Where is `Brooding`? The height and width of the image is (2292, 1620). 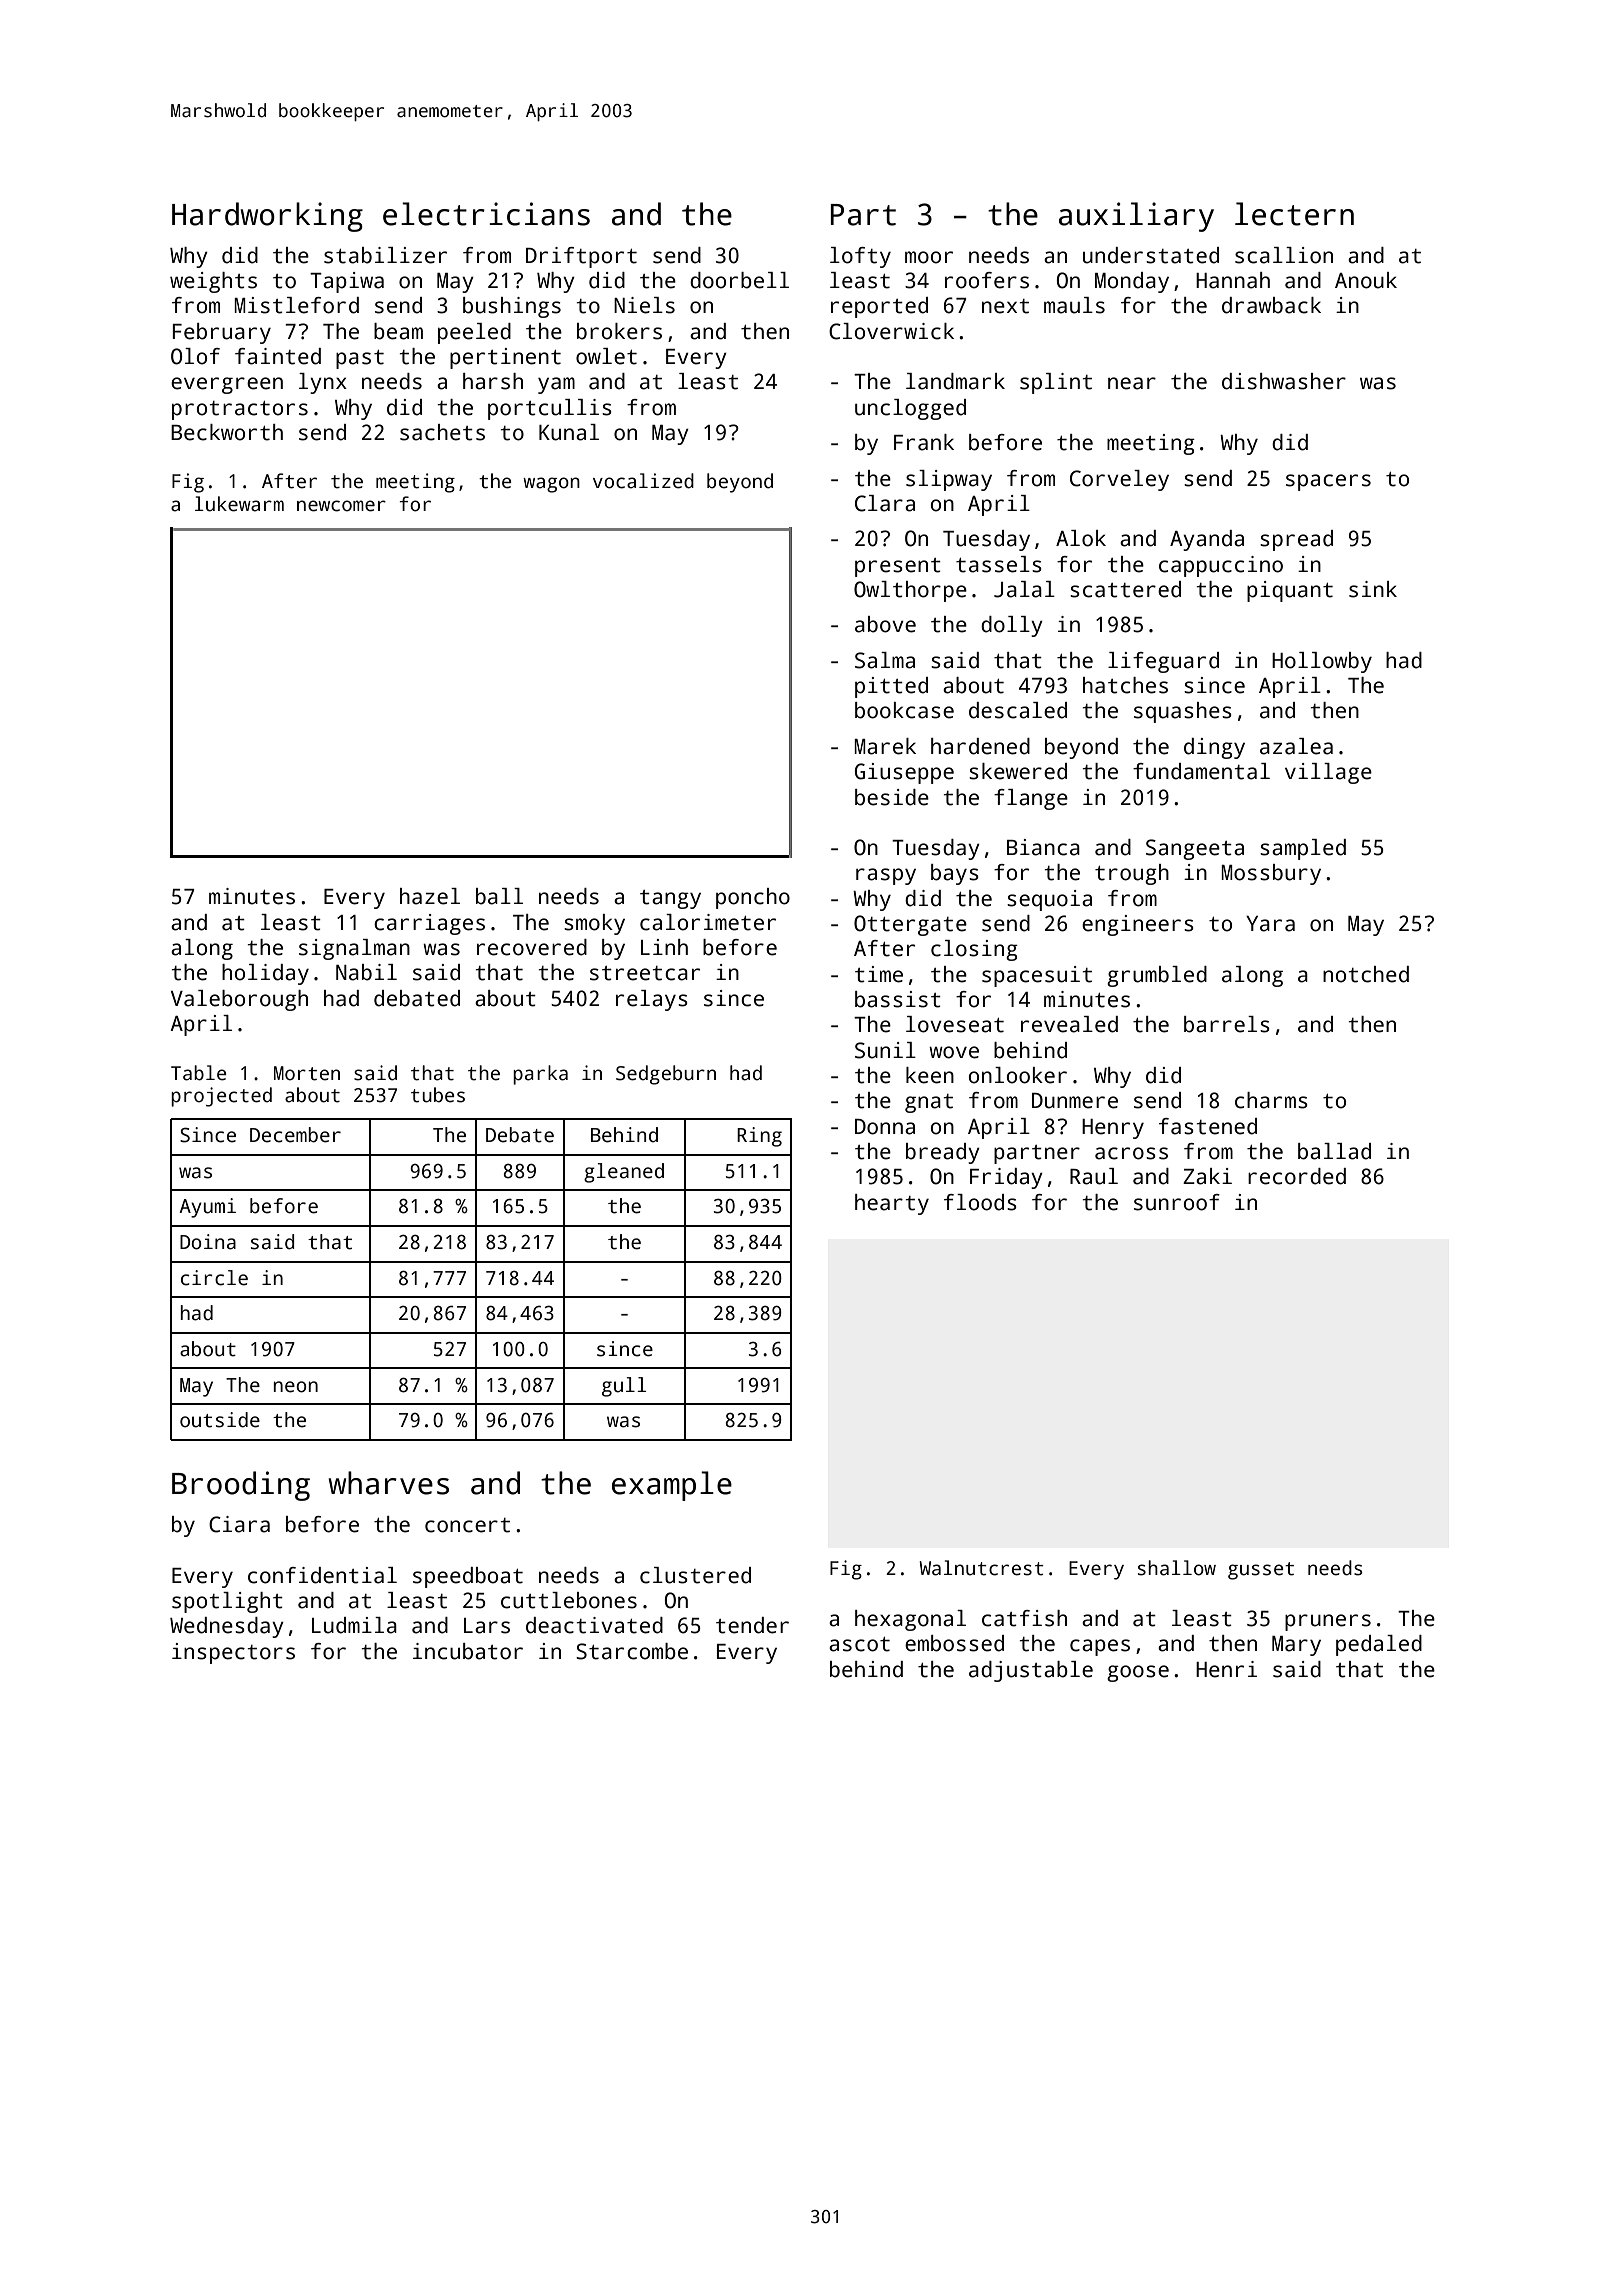 Brooding is located at coordinates (241, 1486).
